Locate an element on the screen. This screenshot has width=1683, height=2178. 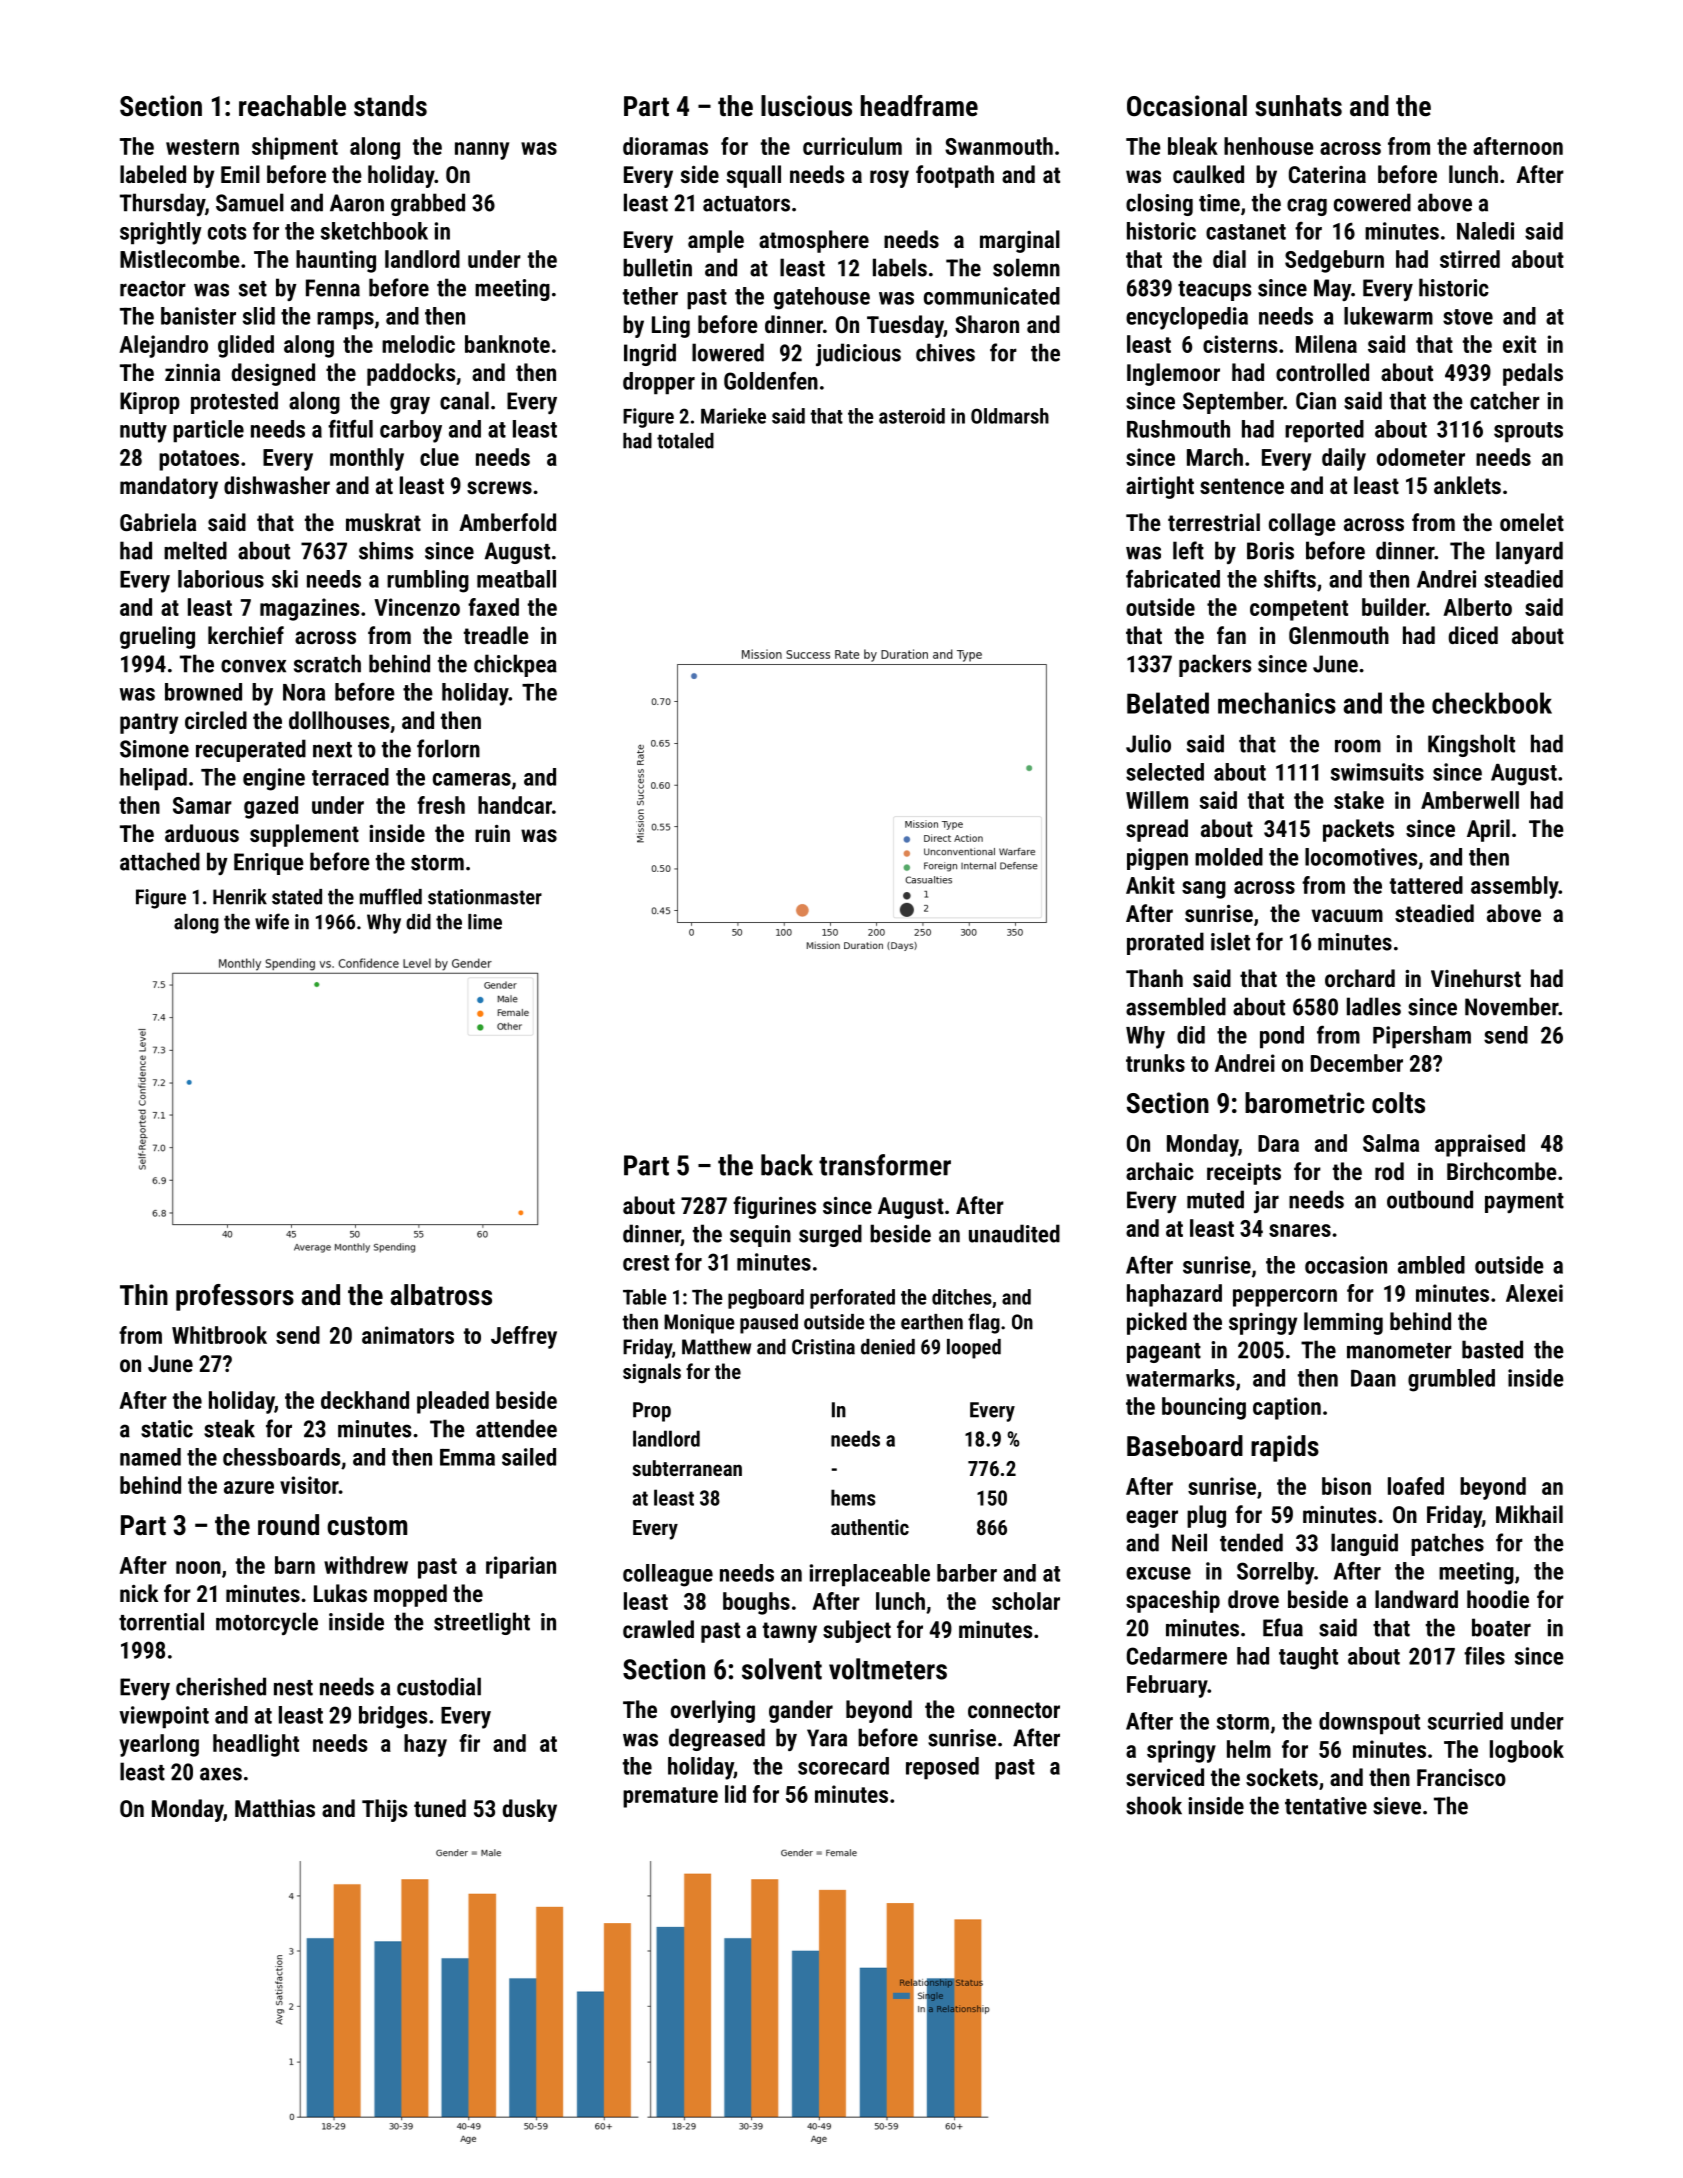
assembly is located at coordinates (1515, 887).
